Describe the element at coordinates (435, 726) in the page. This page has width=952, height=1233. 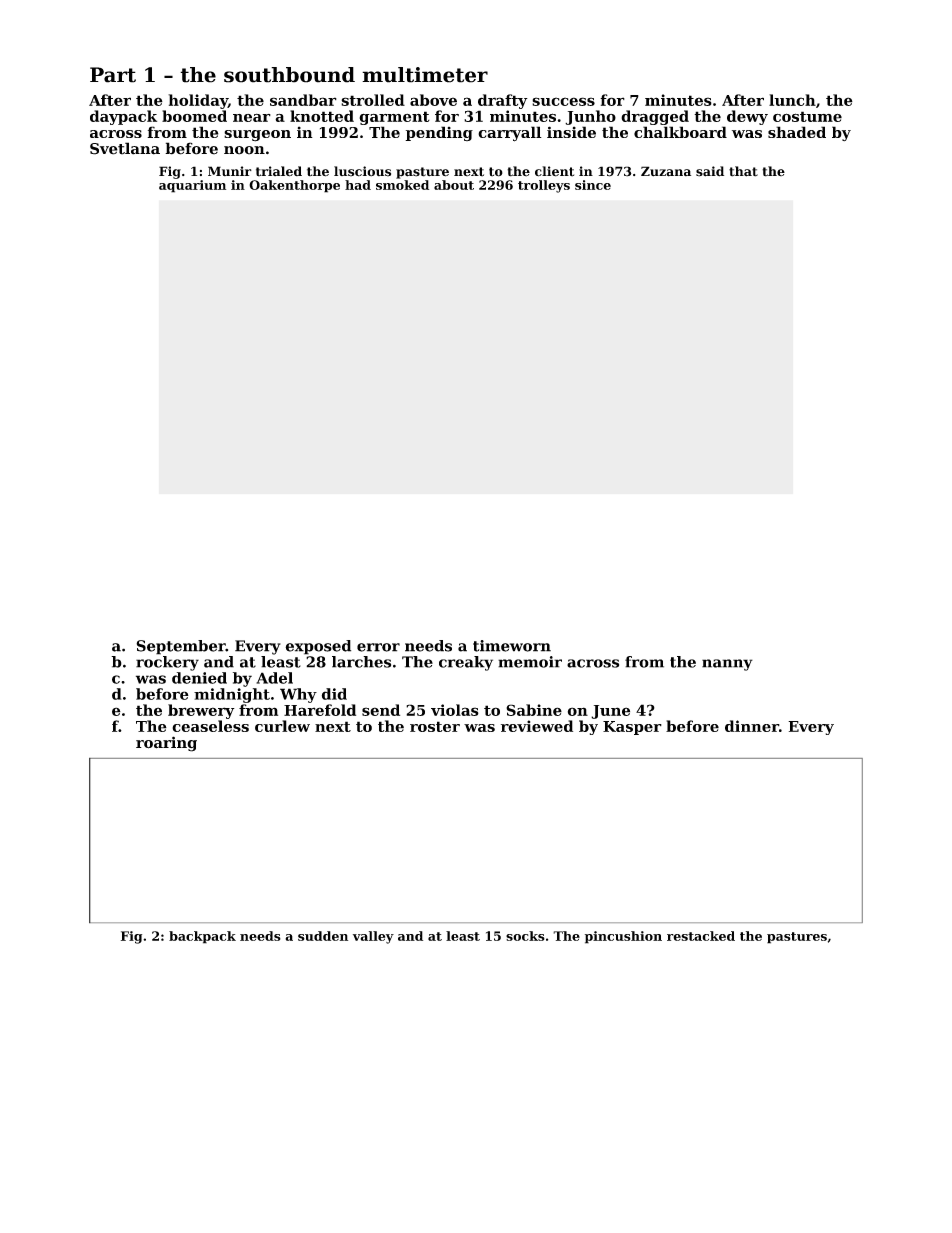
I see `roster` at that location.
